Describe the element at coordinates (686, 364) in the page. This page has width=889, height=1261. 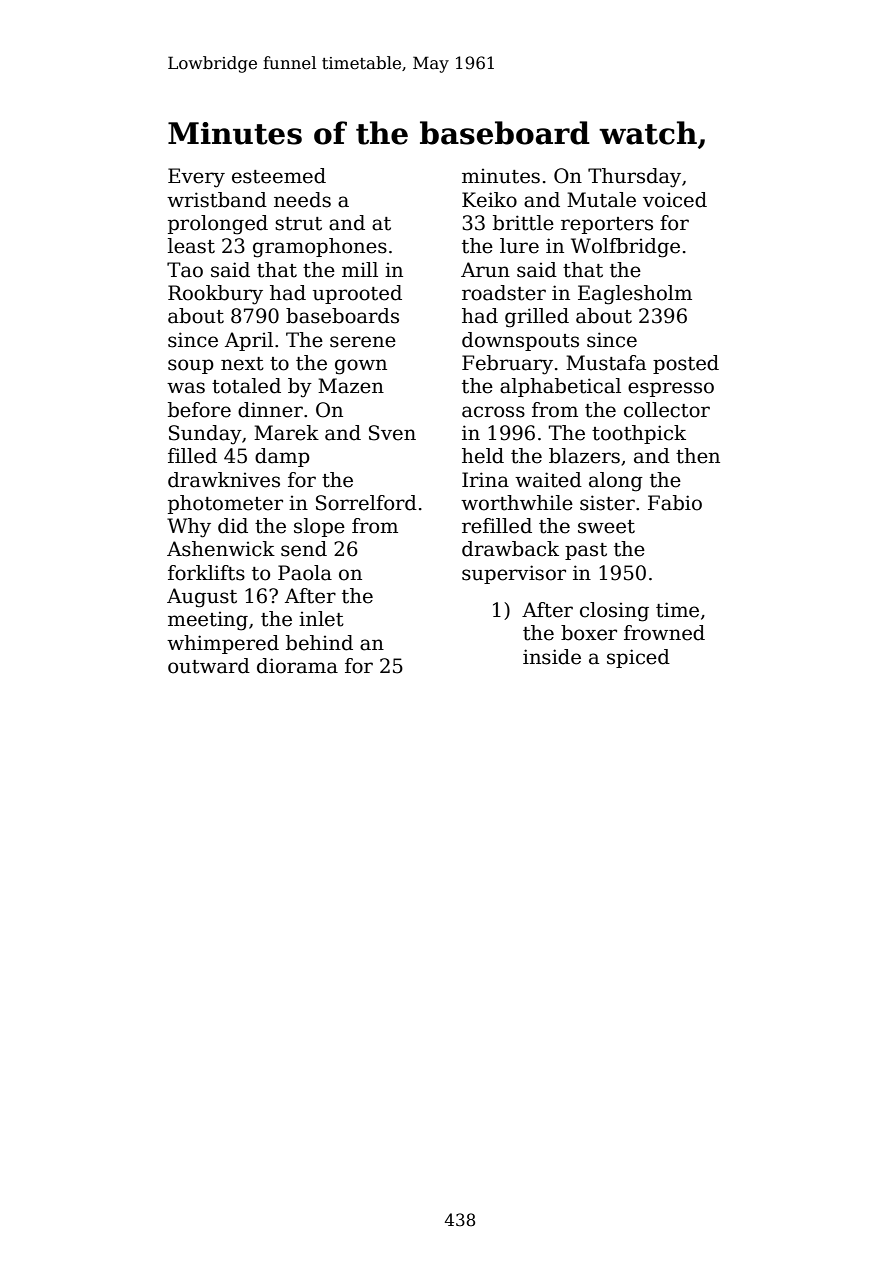
I see `posted` at that location.
